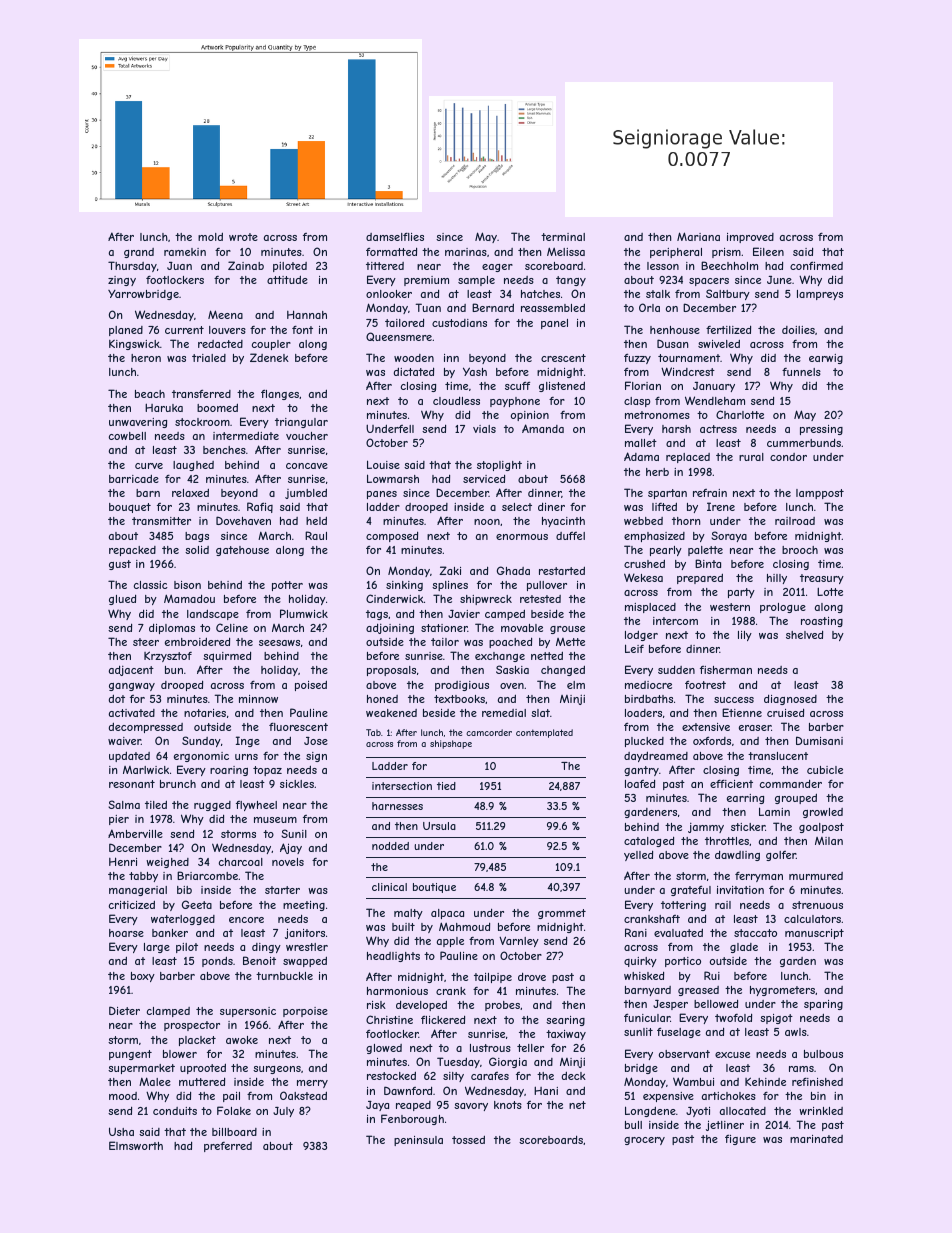  Describe the element at coordinates (136, 1145) in the page. I see `Elmsworth` at that location.
